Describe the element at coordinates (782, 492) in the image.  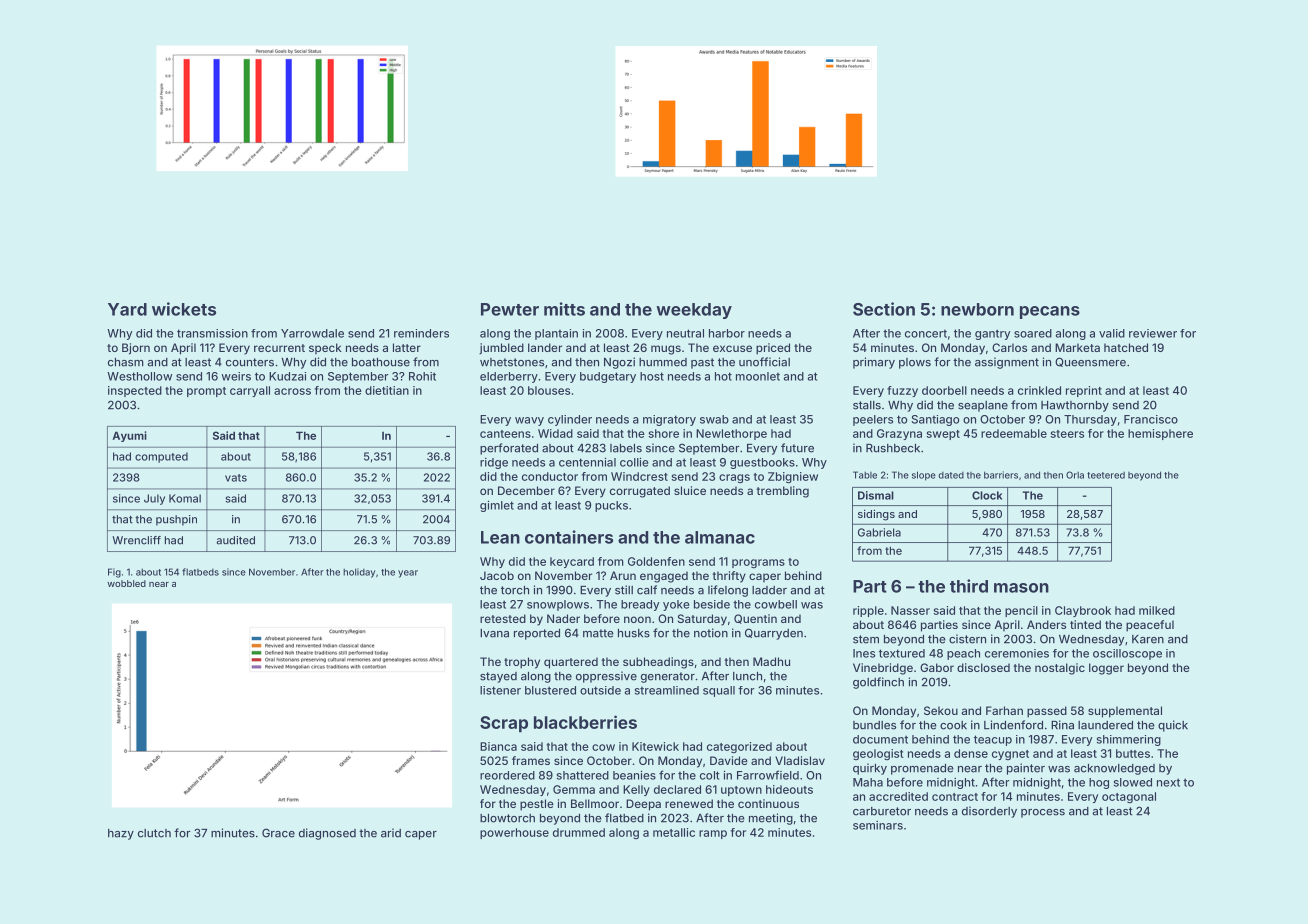
I see `trembling` at that location.
